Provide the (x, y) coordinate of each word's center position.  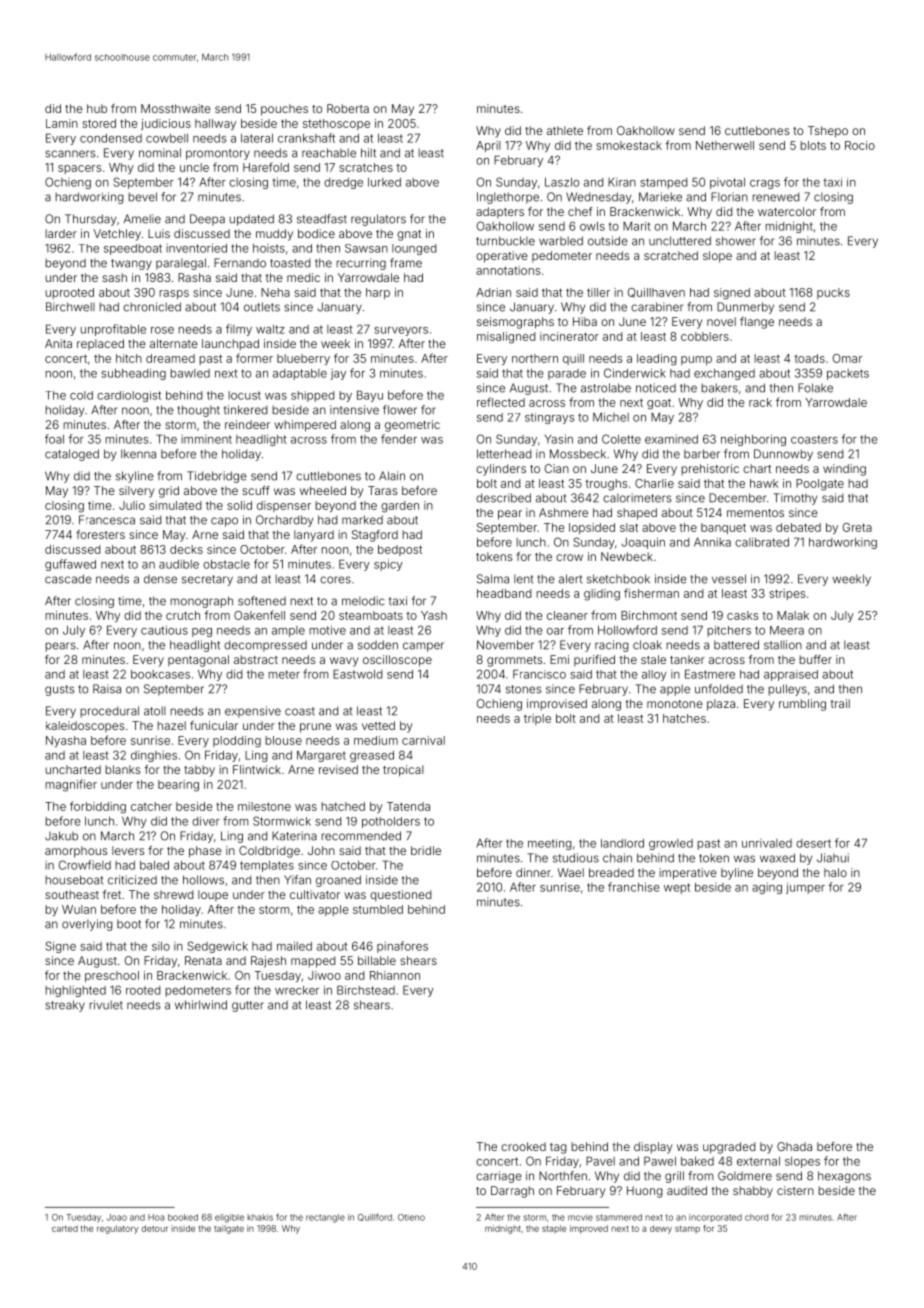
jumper (805, 888)
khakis (260, 1217)
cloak (647, 645)
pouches (284, 110)
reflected (501, 402)
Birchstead (366, 990)
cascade (68, 579)
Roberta (348, 108)
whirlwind (201, 1005)
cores (335, 580)
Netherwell (725, 145)
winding (844, 470)
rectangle (325, 1218)
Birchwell (70, 307)
